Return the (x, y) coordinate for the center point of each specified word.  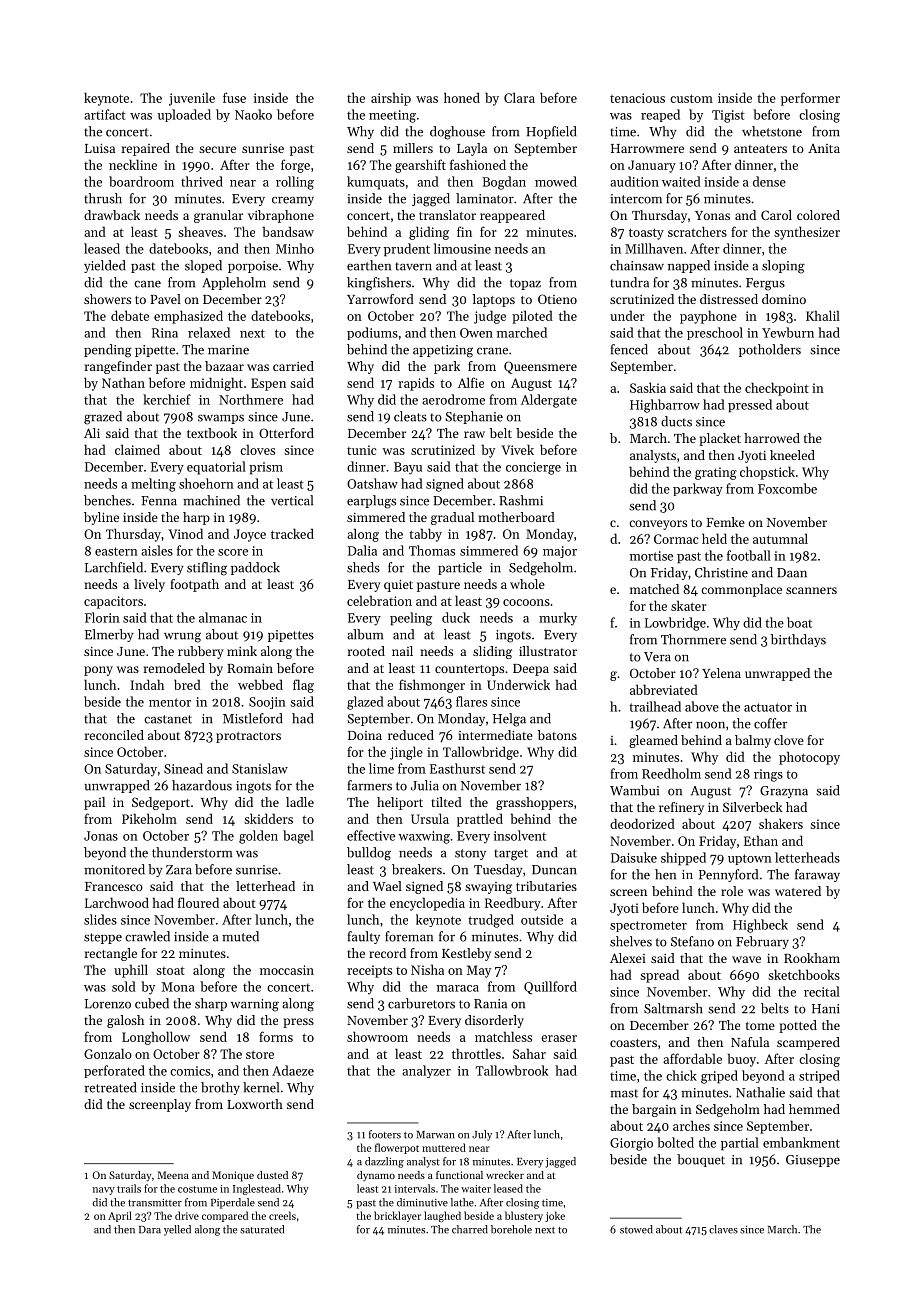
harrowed (772, 438)
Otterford (286, 433)
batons (557, 735)
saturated (262, 1229)
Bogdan (504, 183)
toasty (646, 234)
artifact (105, 114)
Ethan (761, 840)
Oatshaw (372, 483)
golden (258, 837)
